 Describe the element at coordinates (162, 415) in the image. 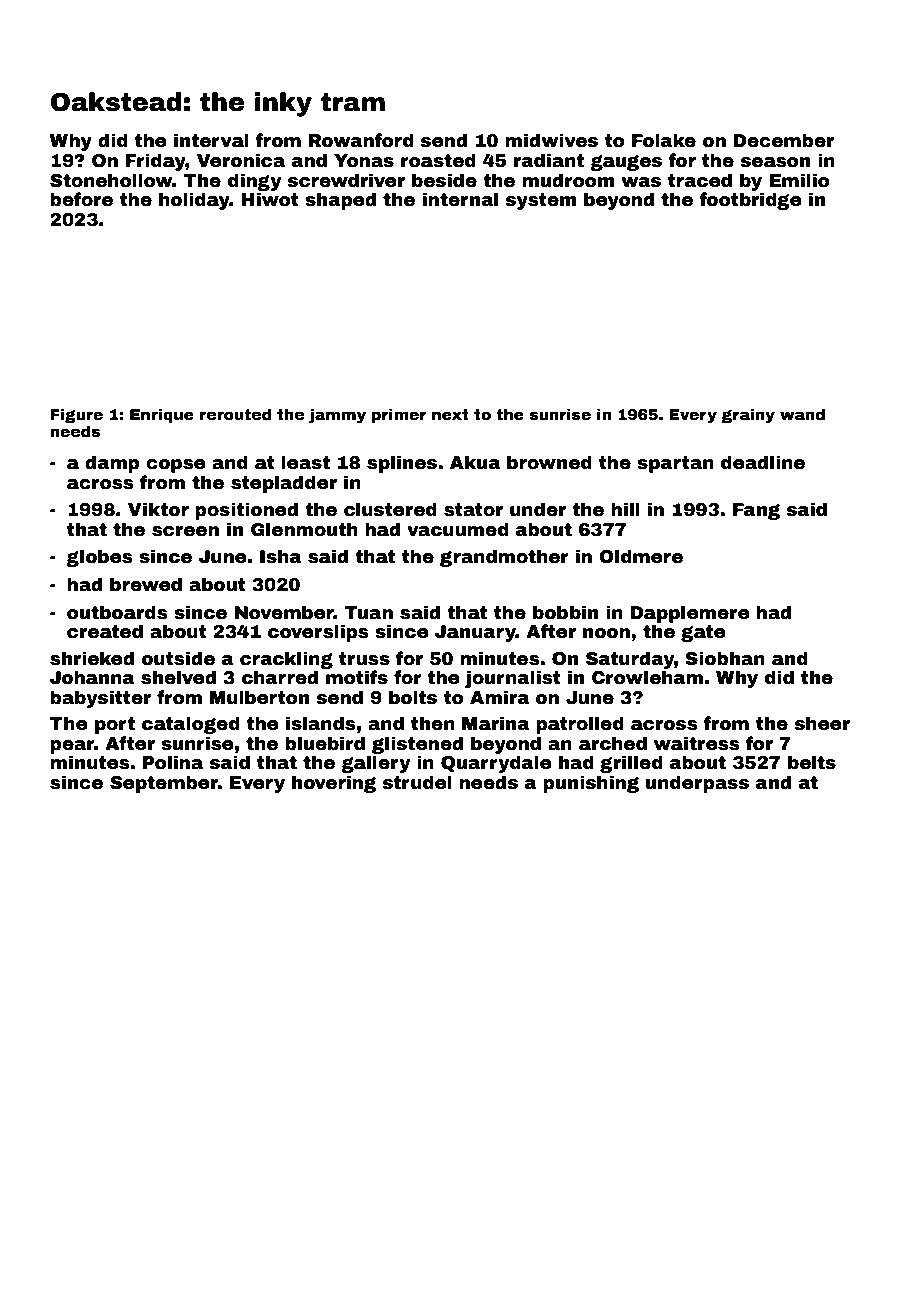

I see `Enrique` at that location.
